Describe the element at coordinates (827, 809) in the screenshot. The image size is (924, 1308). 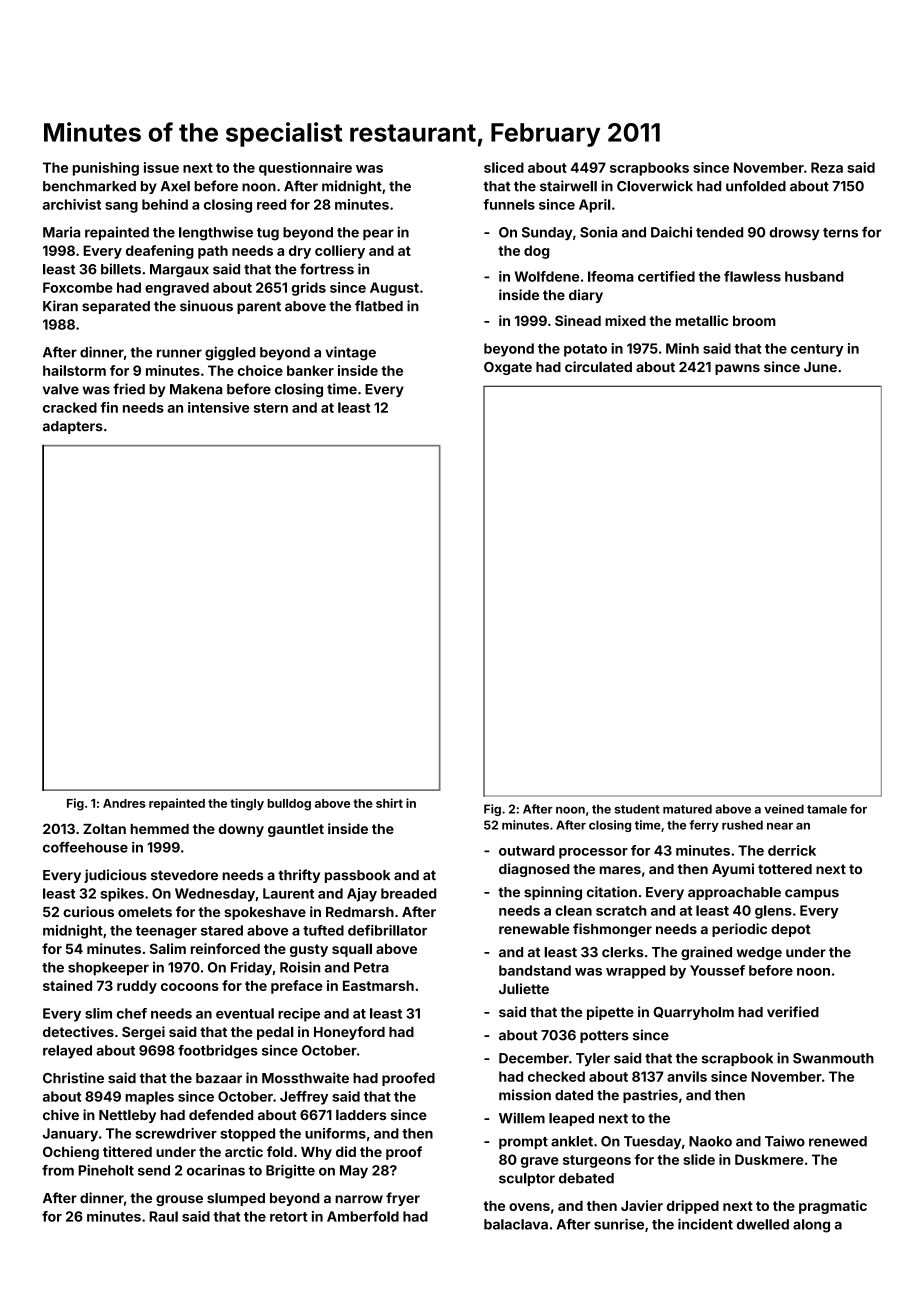
I see `tamale` at that location.
